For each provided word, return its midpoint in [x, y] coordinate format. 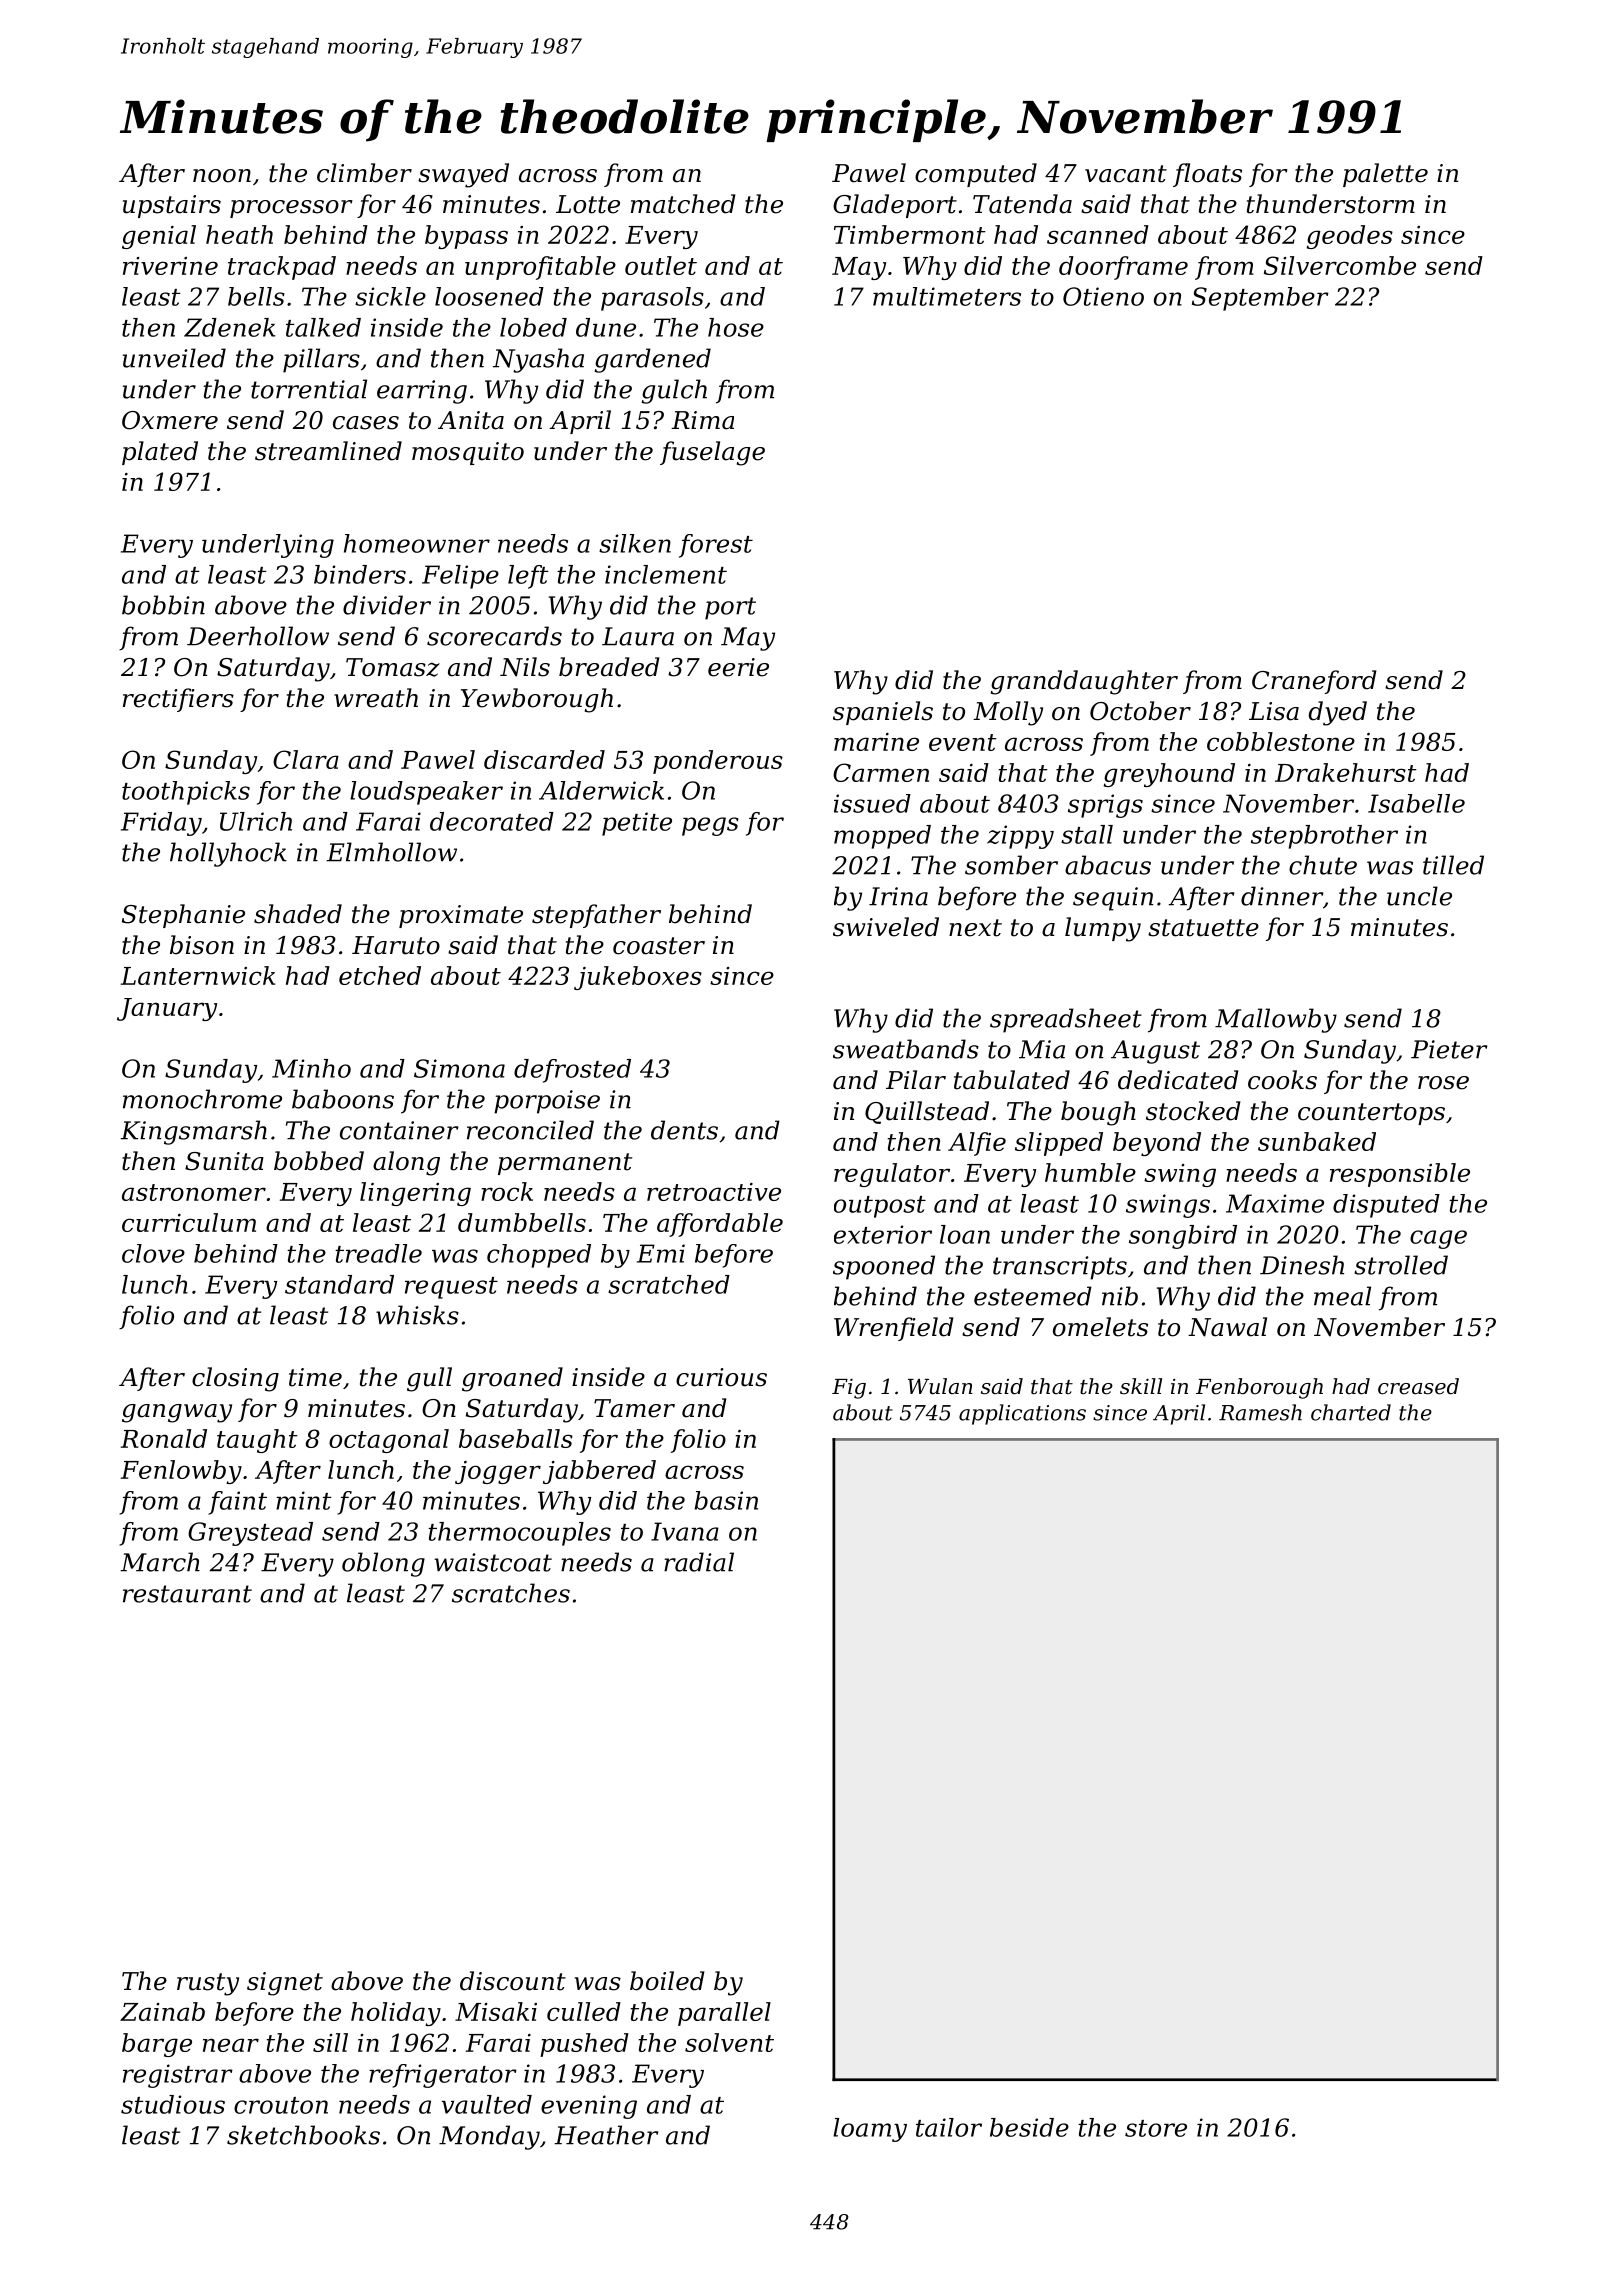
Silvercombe [1340, 265]
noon [222, 176]
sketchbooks [303, 2135]
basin [726, 1500]
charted [1351, 1412]
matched [683, 204]
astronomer [194, 1192]
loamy [870, 2130]
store [1156, 2128]
